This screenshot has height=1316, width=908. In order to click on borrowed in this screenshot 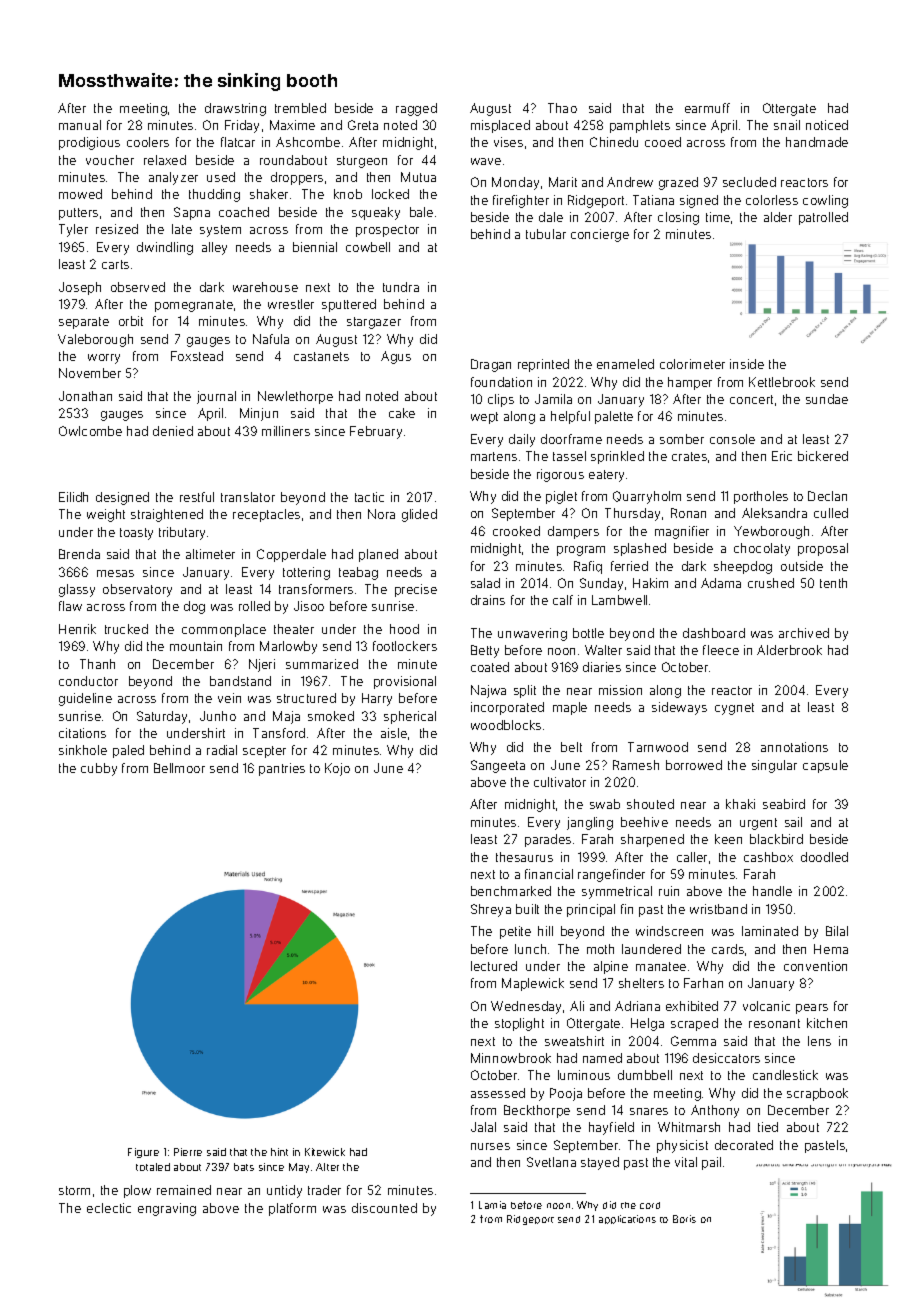, I will do `click(694, 765)`.
